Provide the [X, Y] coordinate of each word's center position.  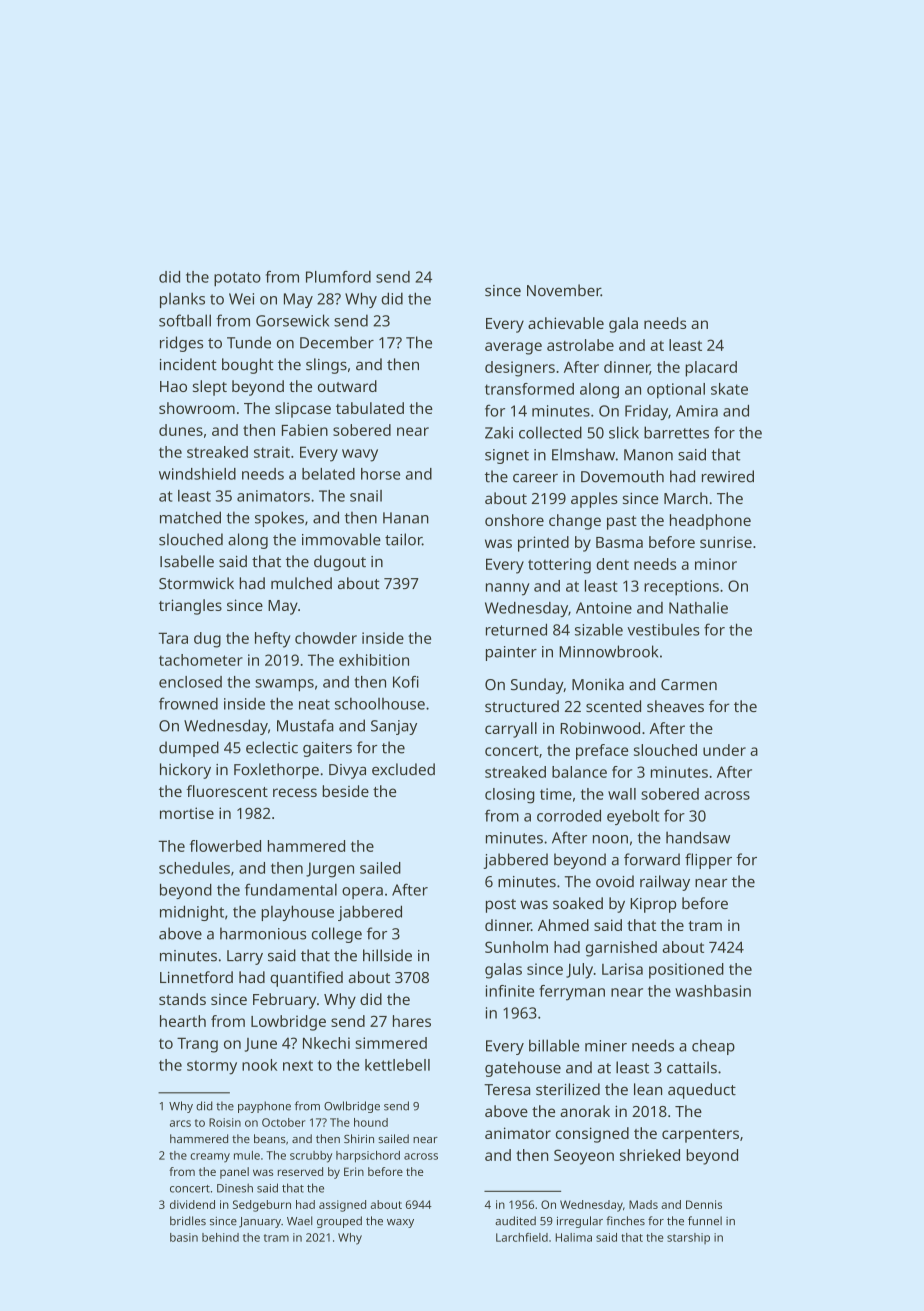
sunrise [726, 542]
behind [220, 1237]
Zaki [499, 432]
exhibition [374, 660]
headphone [710, 522]
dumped [189, 749]
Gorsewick [292, 320]
